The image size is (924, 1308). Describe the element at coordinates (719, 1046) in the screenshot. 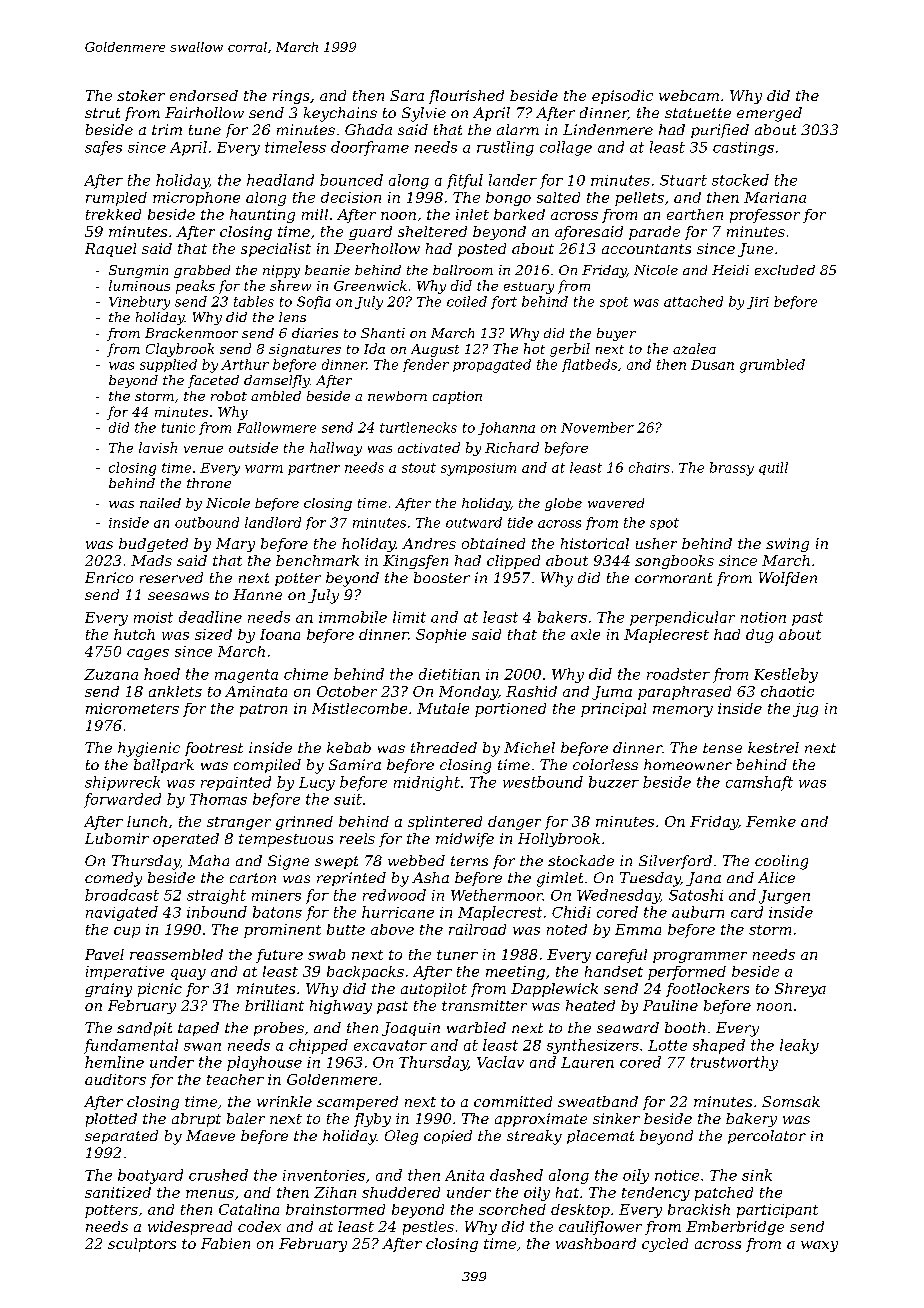

I see `shaped` at that location.
